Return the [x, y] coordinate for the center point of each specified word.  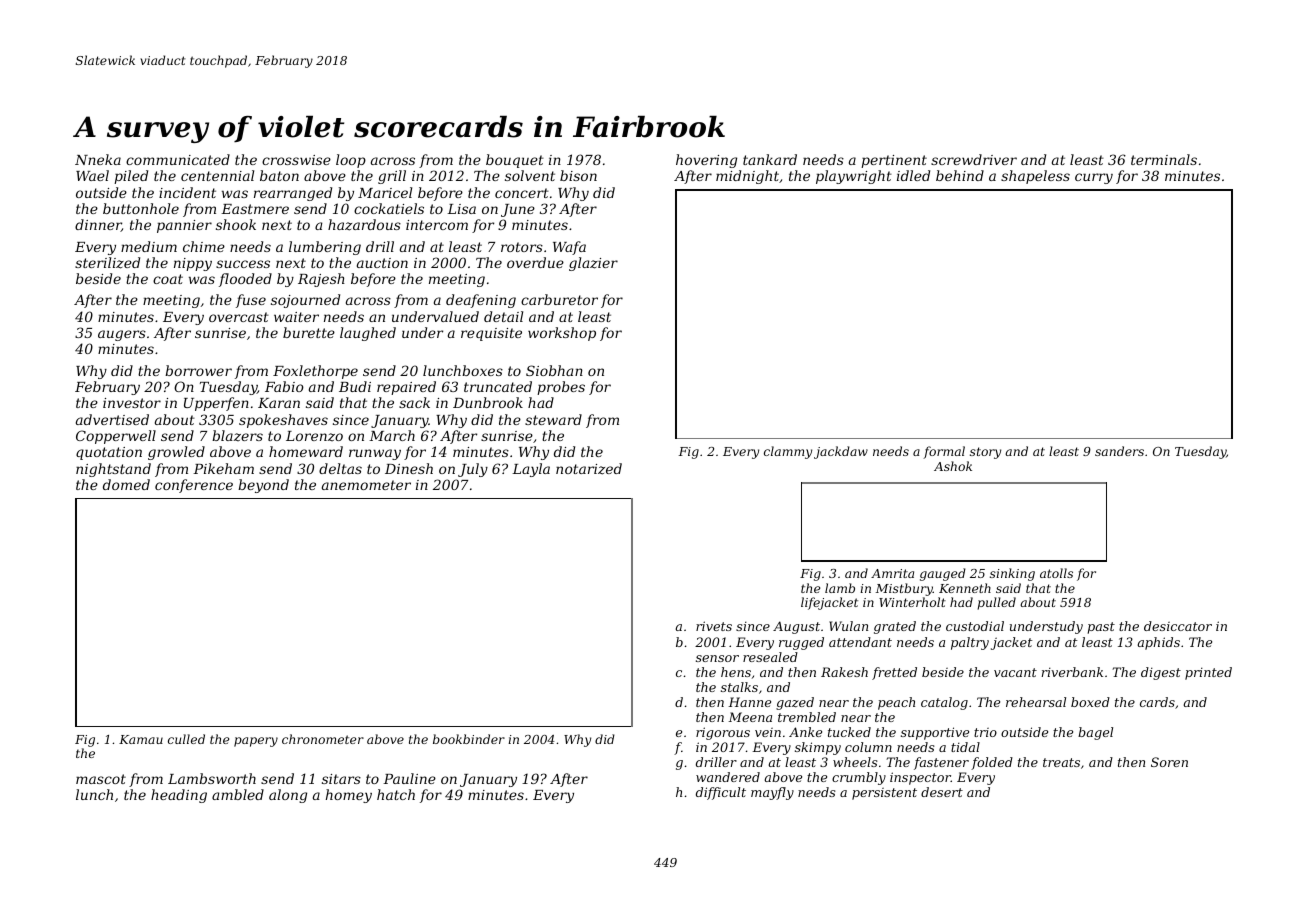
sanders [1119, 451]
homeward [306, 451]
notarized [589, 469]
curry [1094, 178]
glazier [593, 264]
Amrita [892, 573]
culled [186, 739]
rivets [714, 626]
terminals [1164, 159]
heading [179, 796]
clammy [788, 452]
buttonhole [141, 208]
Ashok [953, 466]
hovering [706, 161]
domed [126, 484]
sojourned [305, 301]
